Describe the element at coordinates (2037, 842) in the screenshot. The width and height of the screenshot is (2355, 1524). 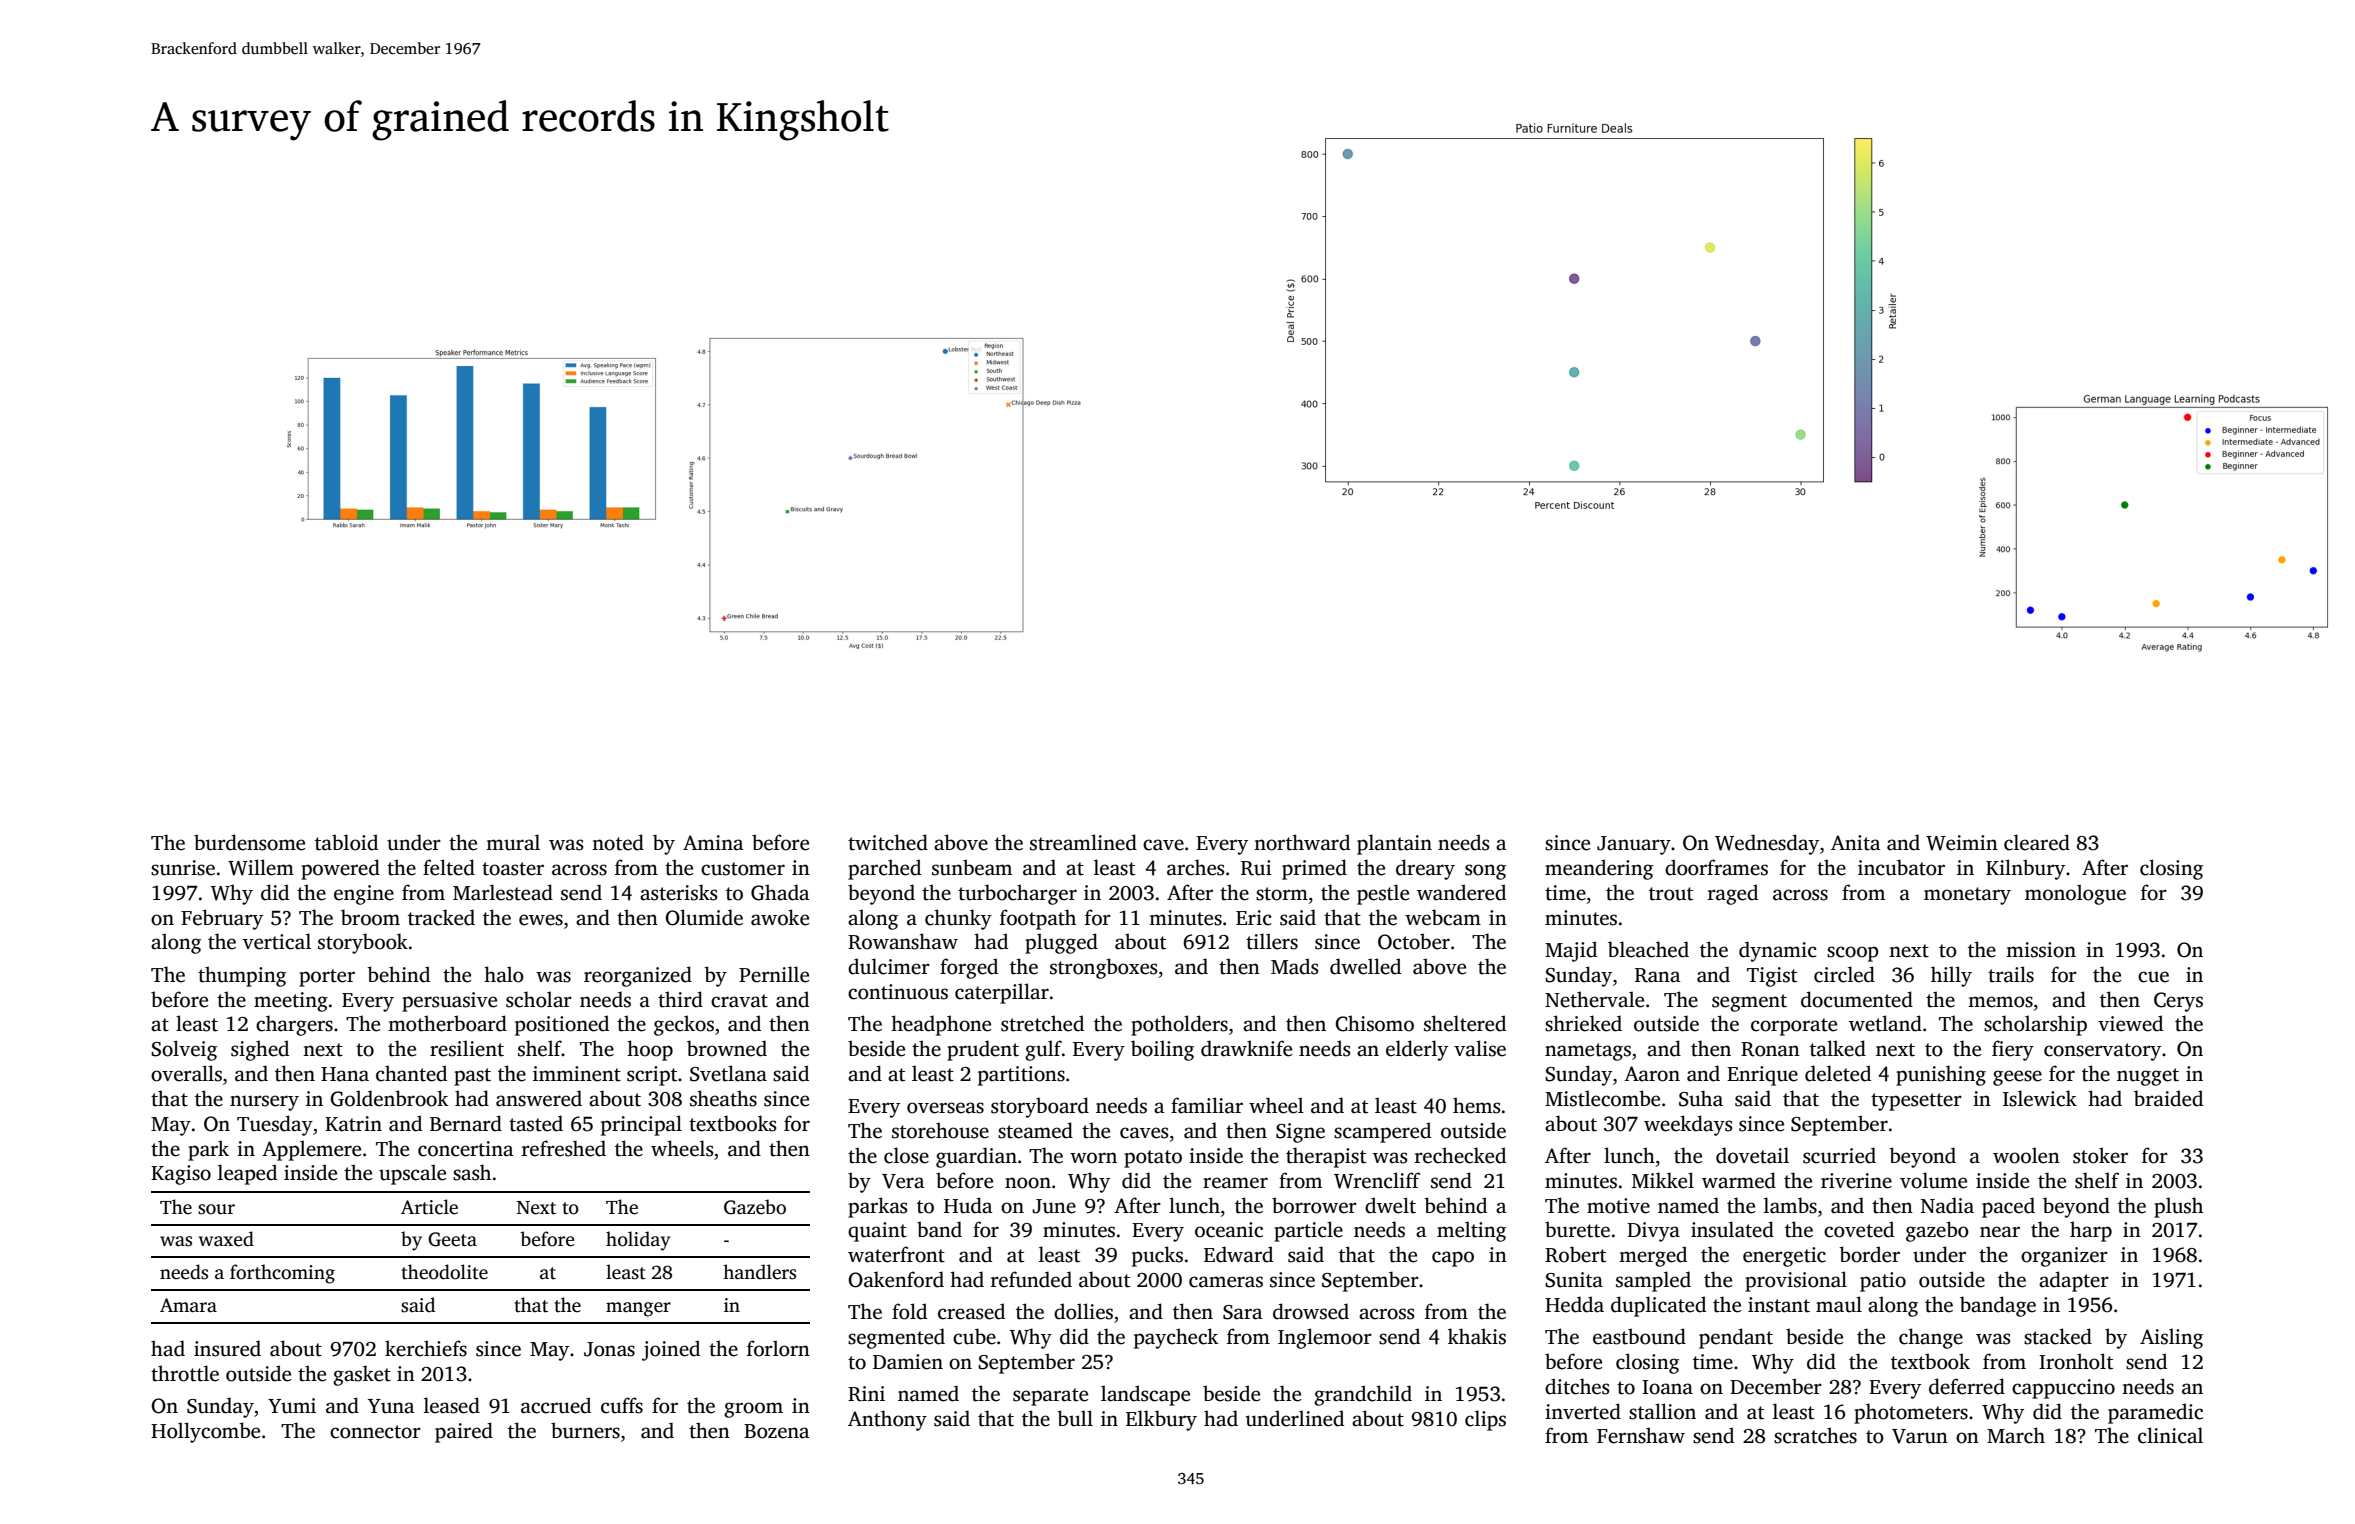
I see `cleared` at that location.
